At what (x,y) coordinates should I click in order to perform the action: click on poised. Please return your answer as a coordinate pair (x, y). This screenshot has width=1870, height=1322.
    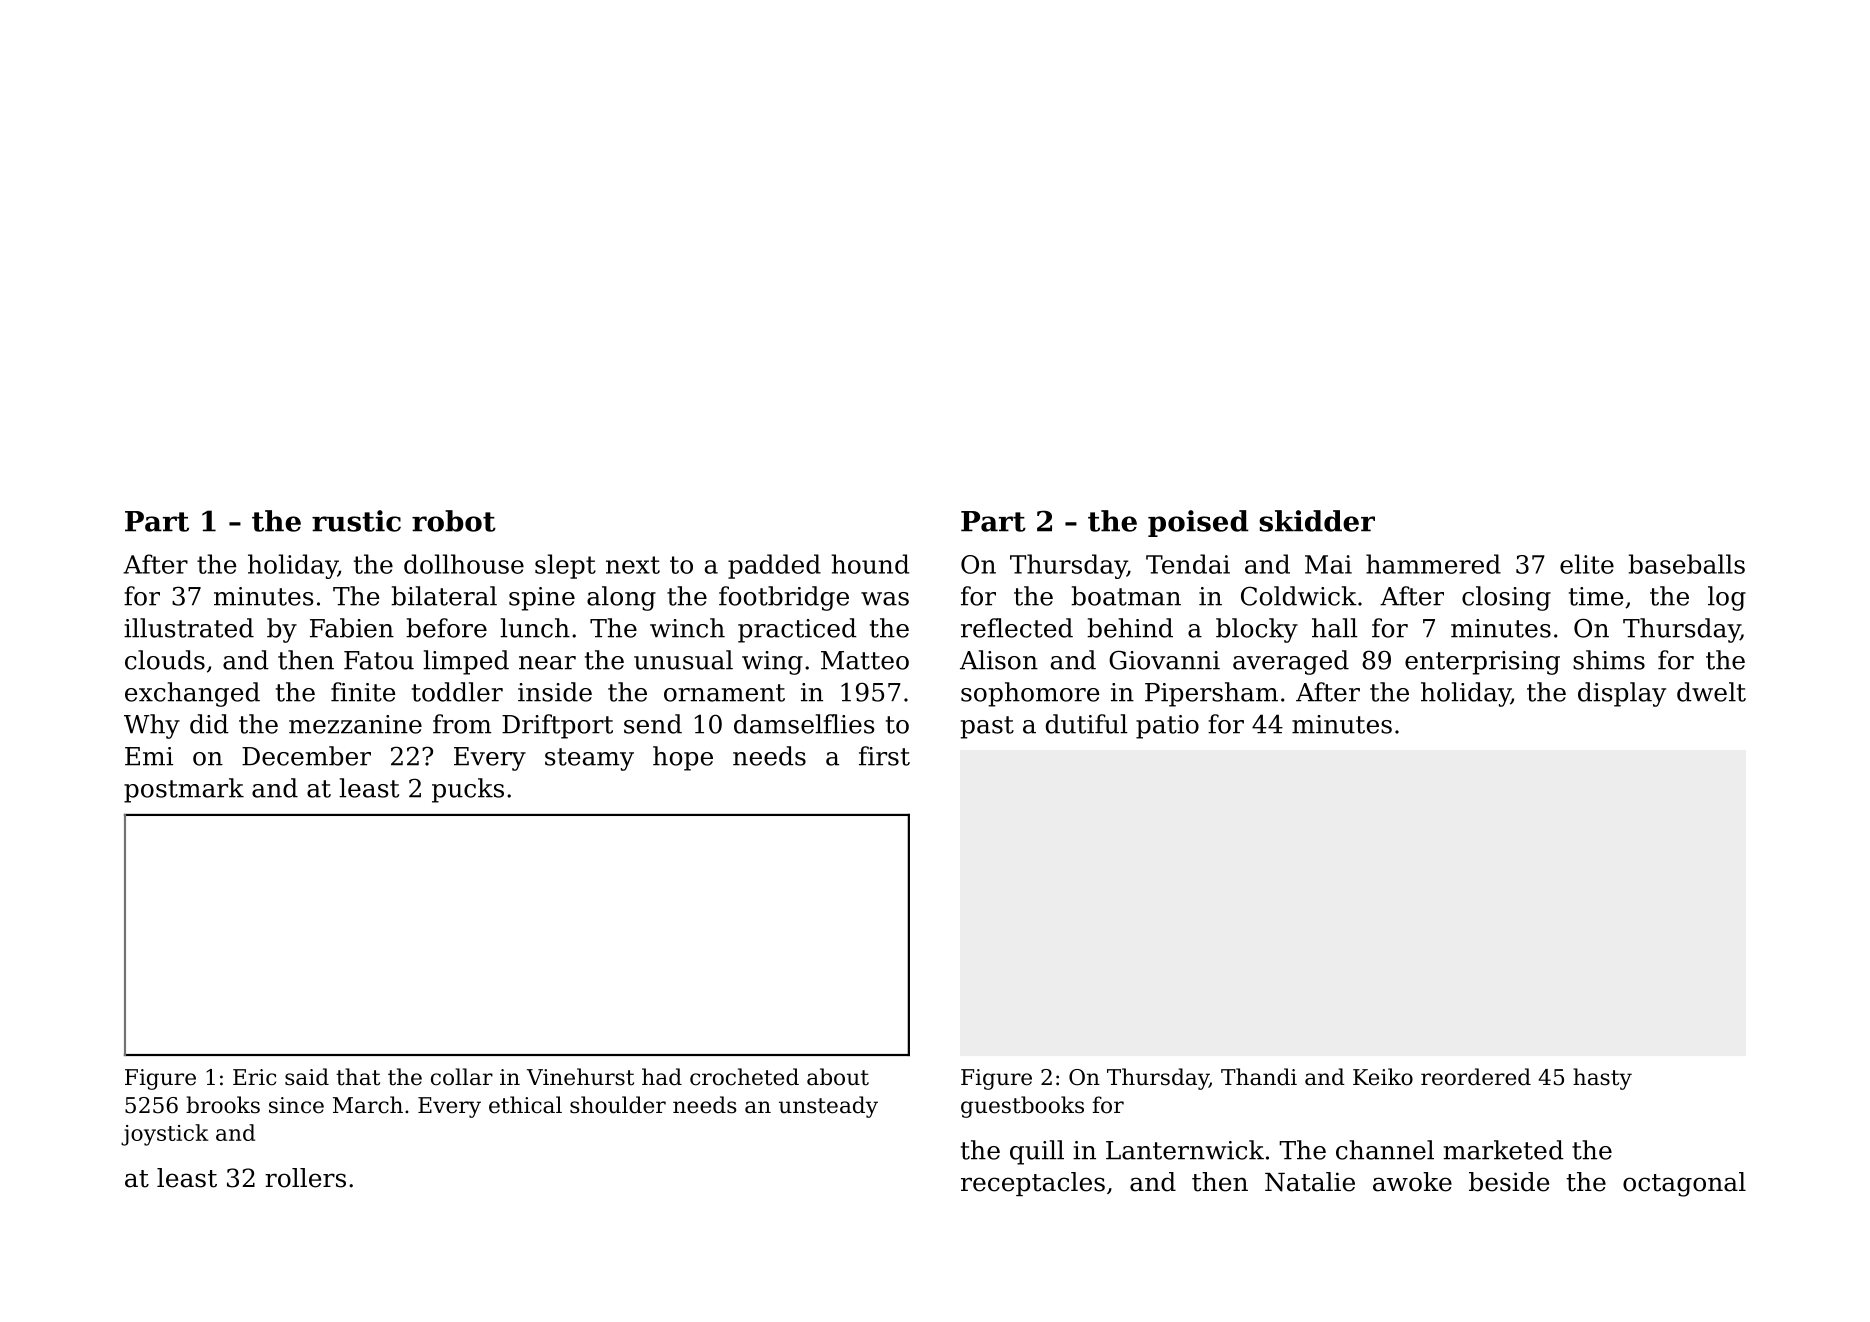
    Looking at the image, I should click on (1198, 523).
